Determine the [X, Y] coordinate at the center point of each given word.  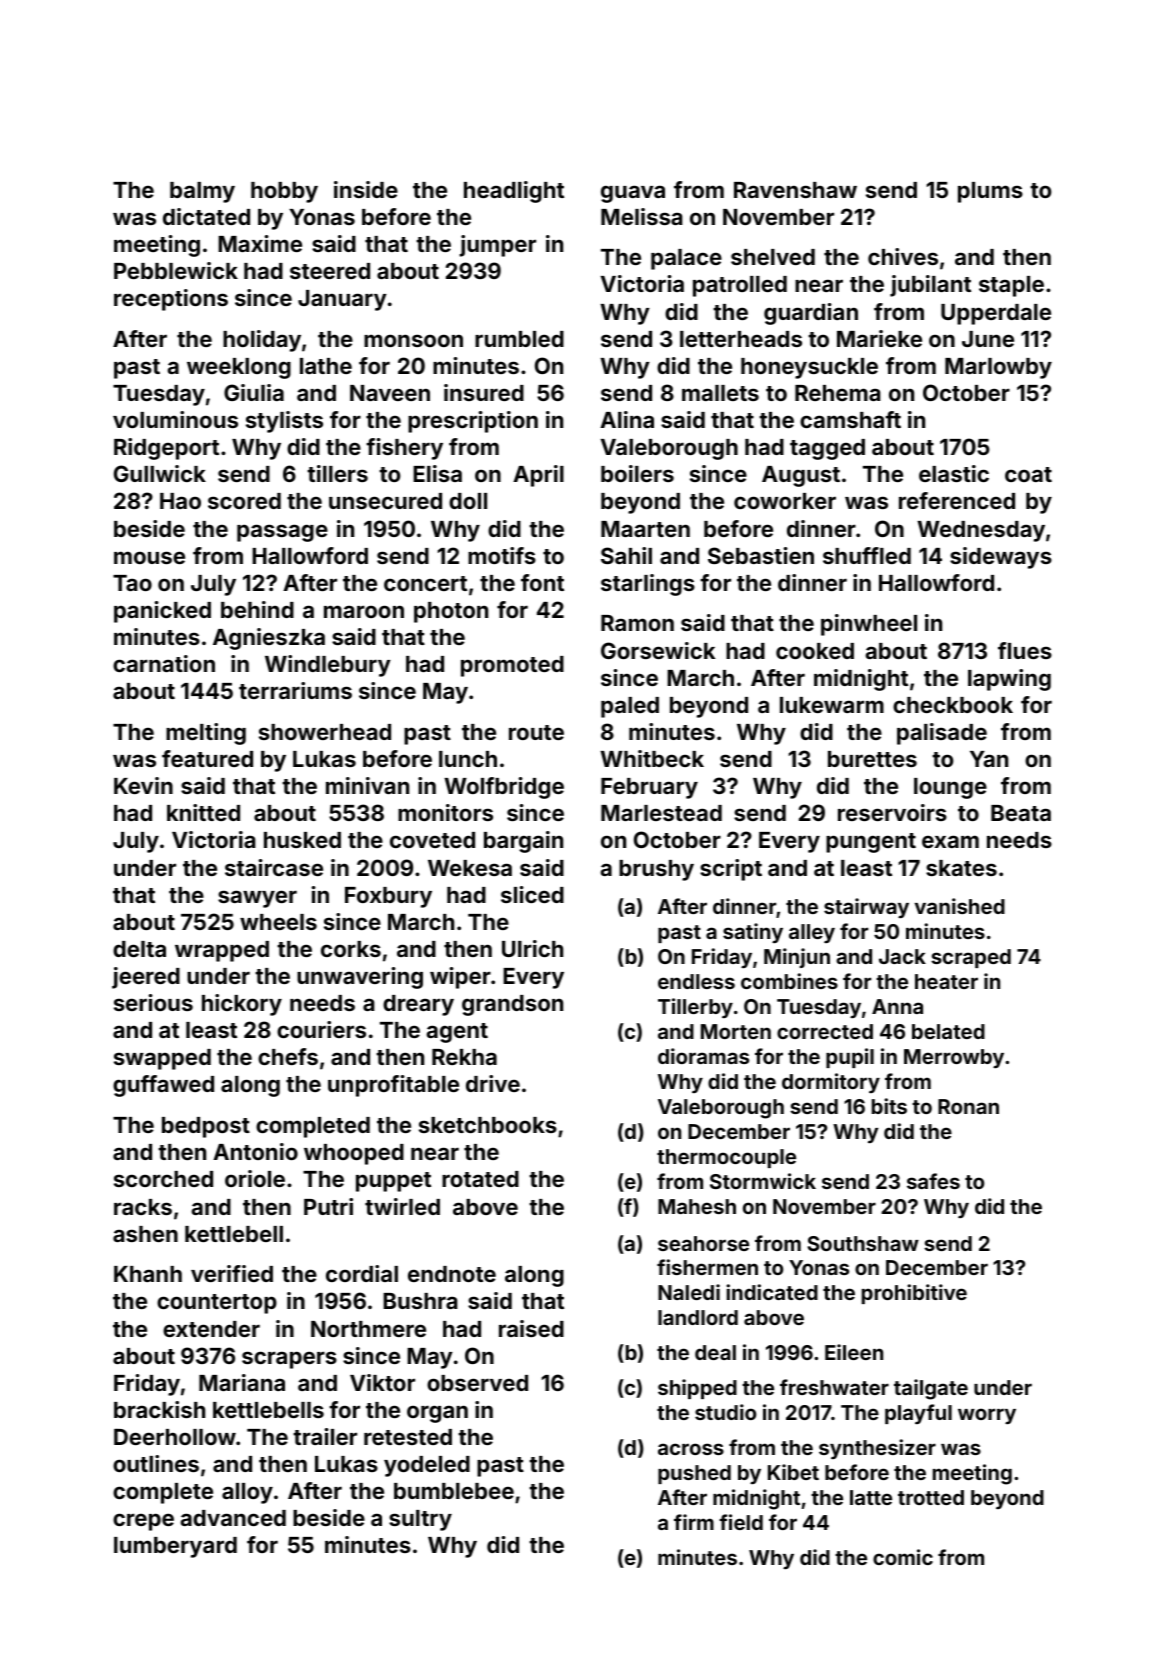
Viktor [382, 1382]
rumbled [519, 339]
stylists [284, 422]
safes [933, 1181]
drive [493, 1083]
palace [686, 259]
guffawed [163, 1086]
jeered [146, 978]
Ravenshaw [795, 190]
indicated [772, 1292]
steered [330, 271]
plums [990, 192]
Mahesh [697, 1206]
